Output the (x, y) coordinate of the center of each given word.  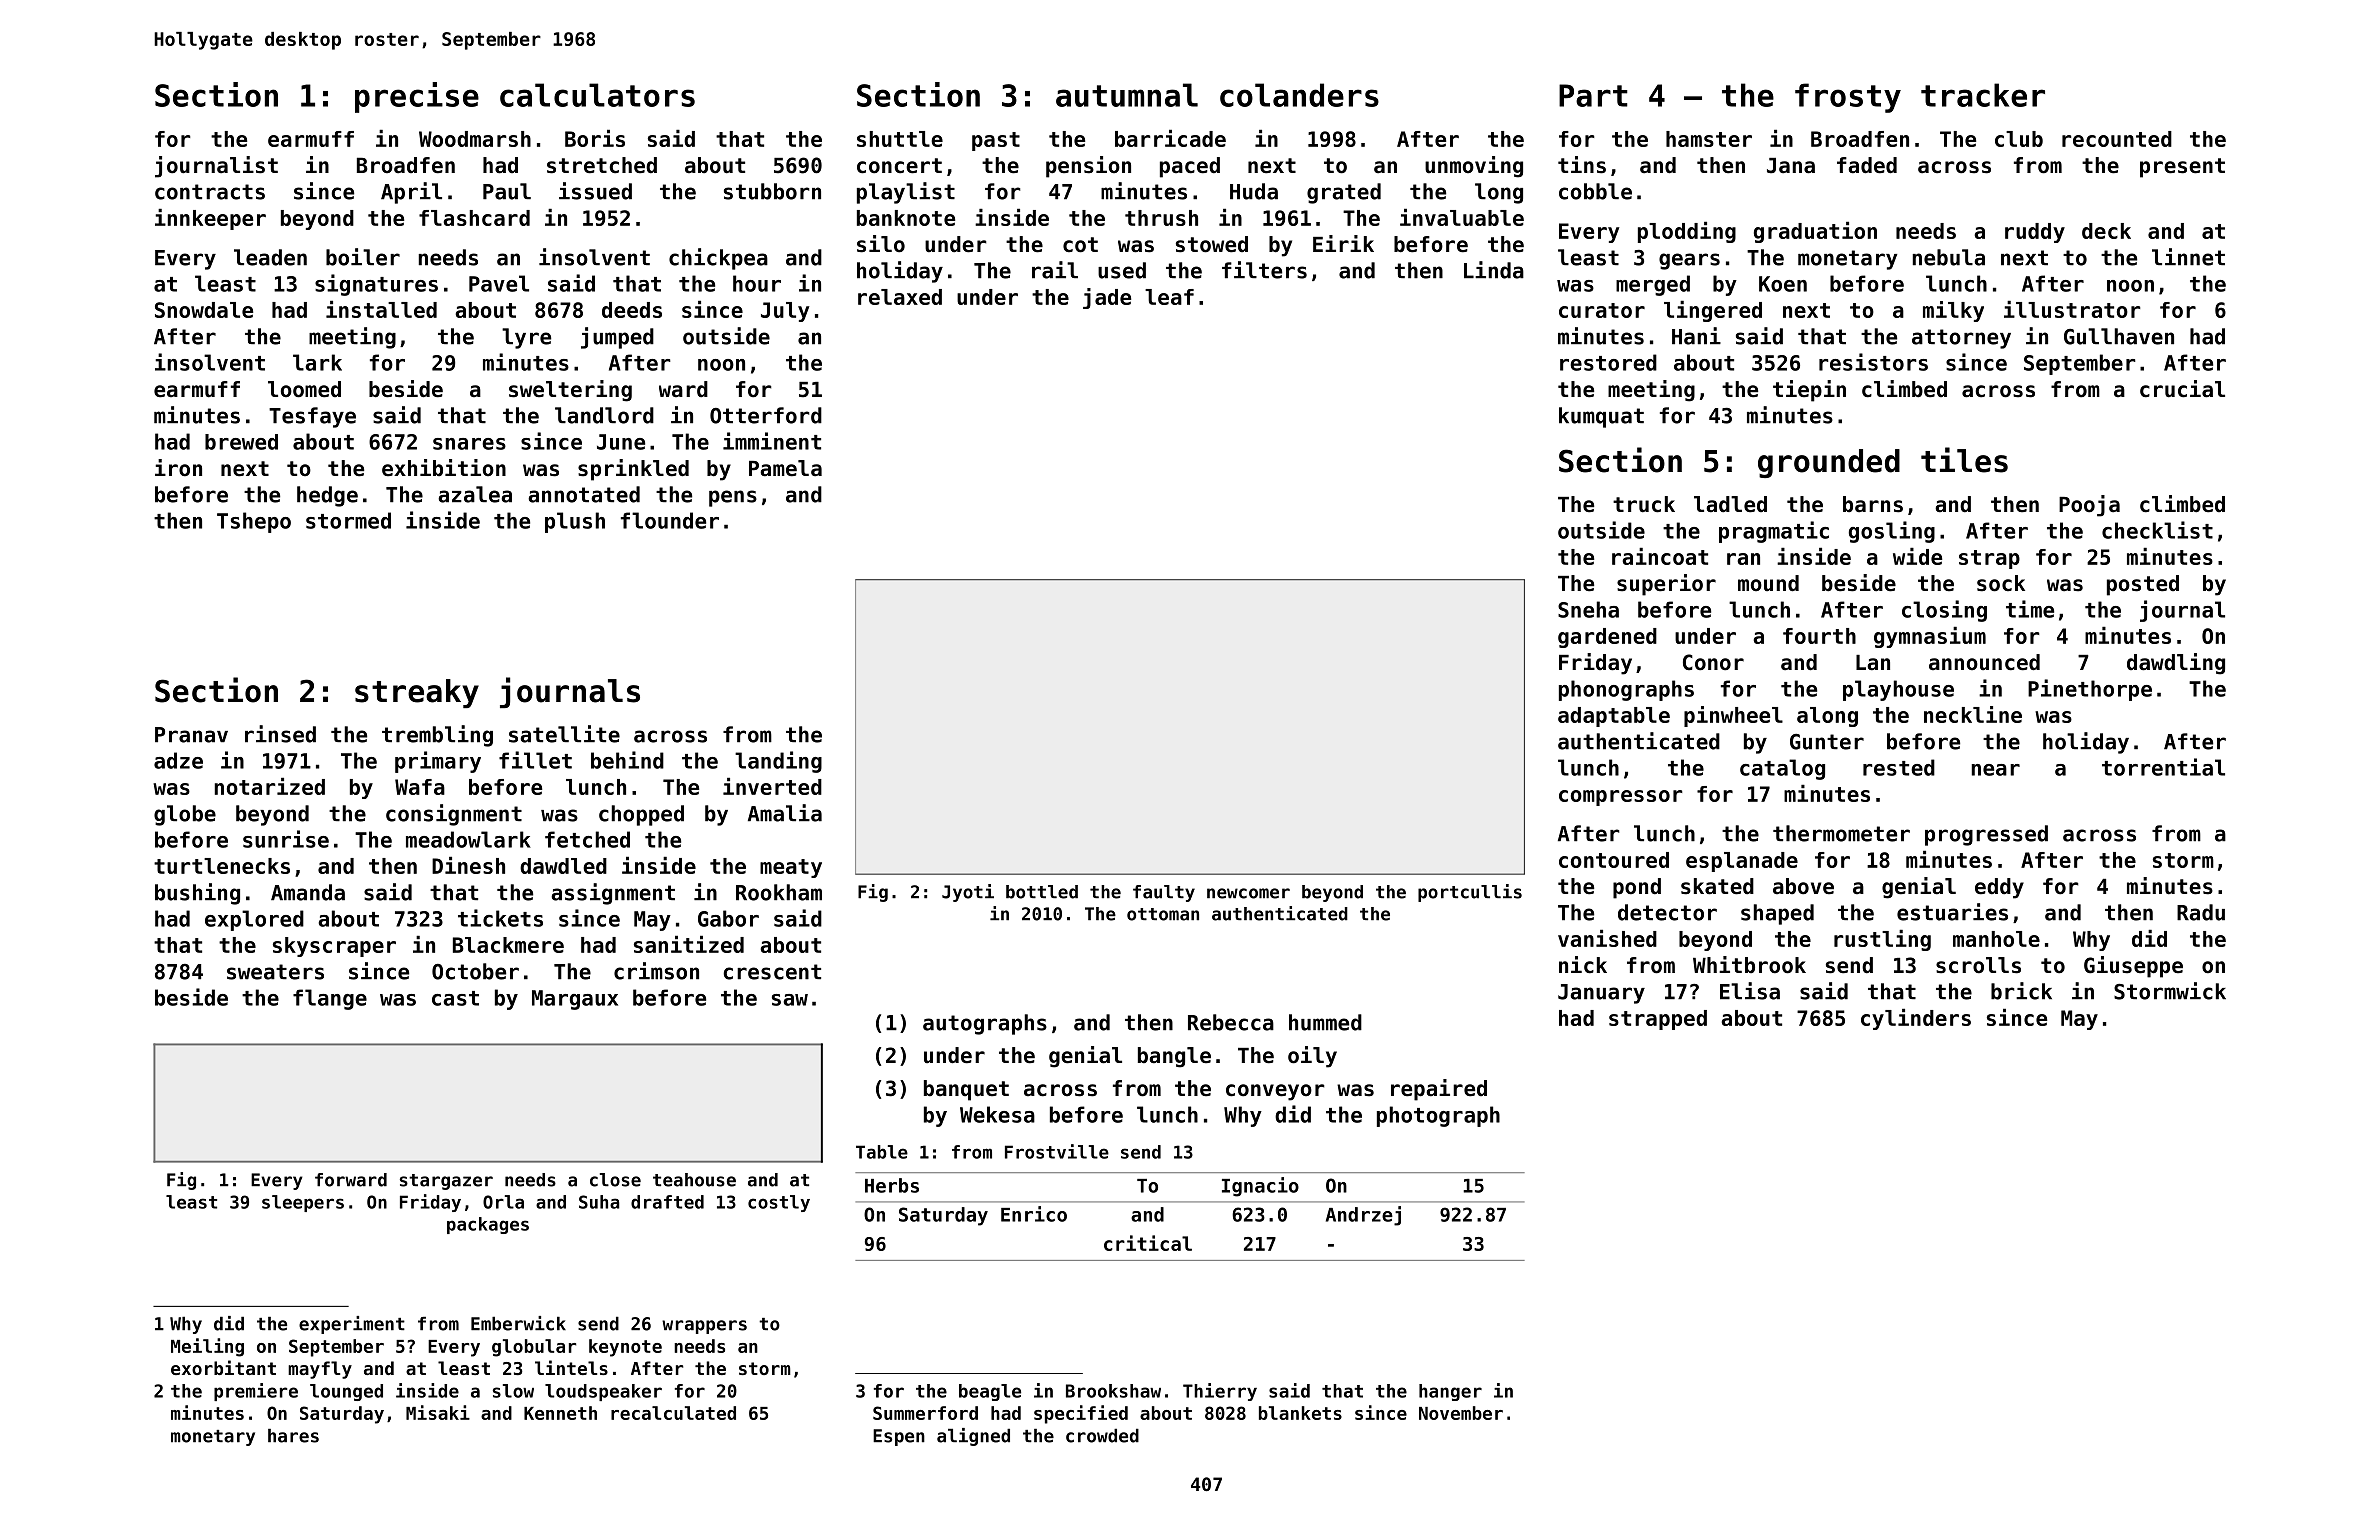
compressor (1621, 798)
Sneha (1588, 609)
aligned (973, 1437)
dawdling (2176, 664)
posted (2143, 585)
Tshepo (254, 522)
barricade (1170, 138)
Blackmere (508, 945)
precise (417, 97)
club (2019, 139)
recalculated (673, 1413)
